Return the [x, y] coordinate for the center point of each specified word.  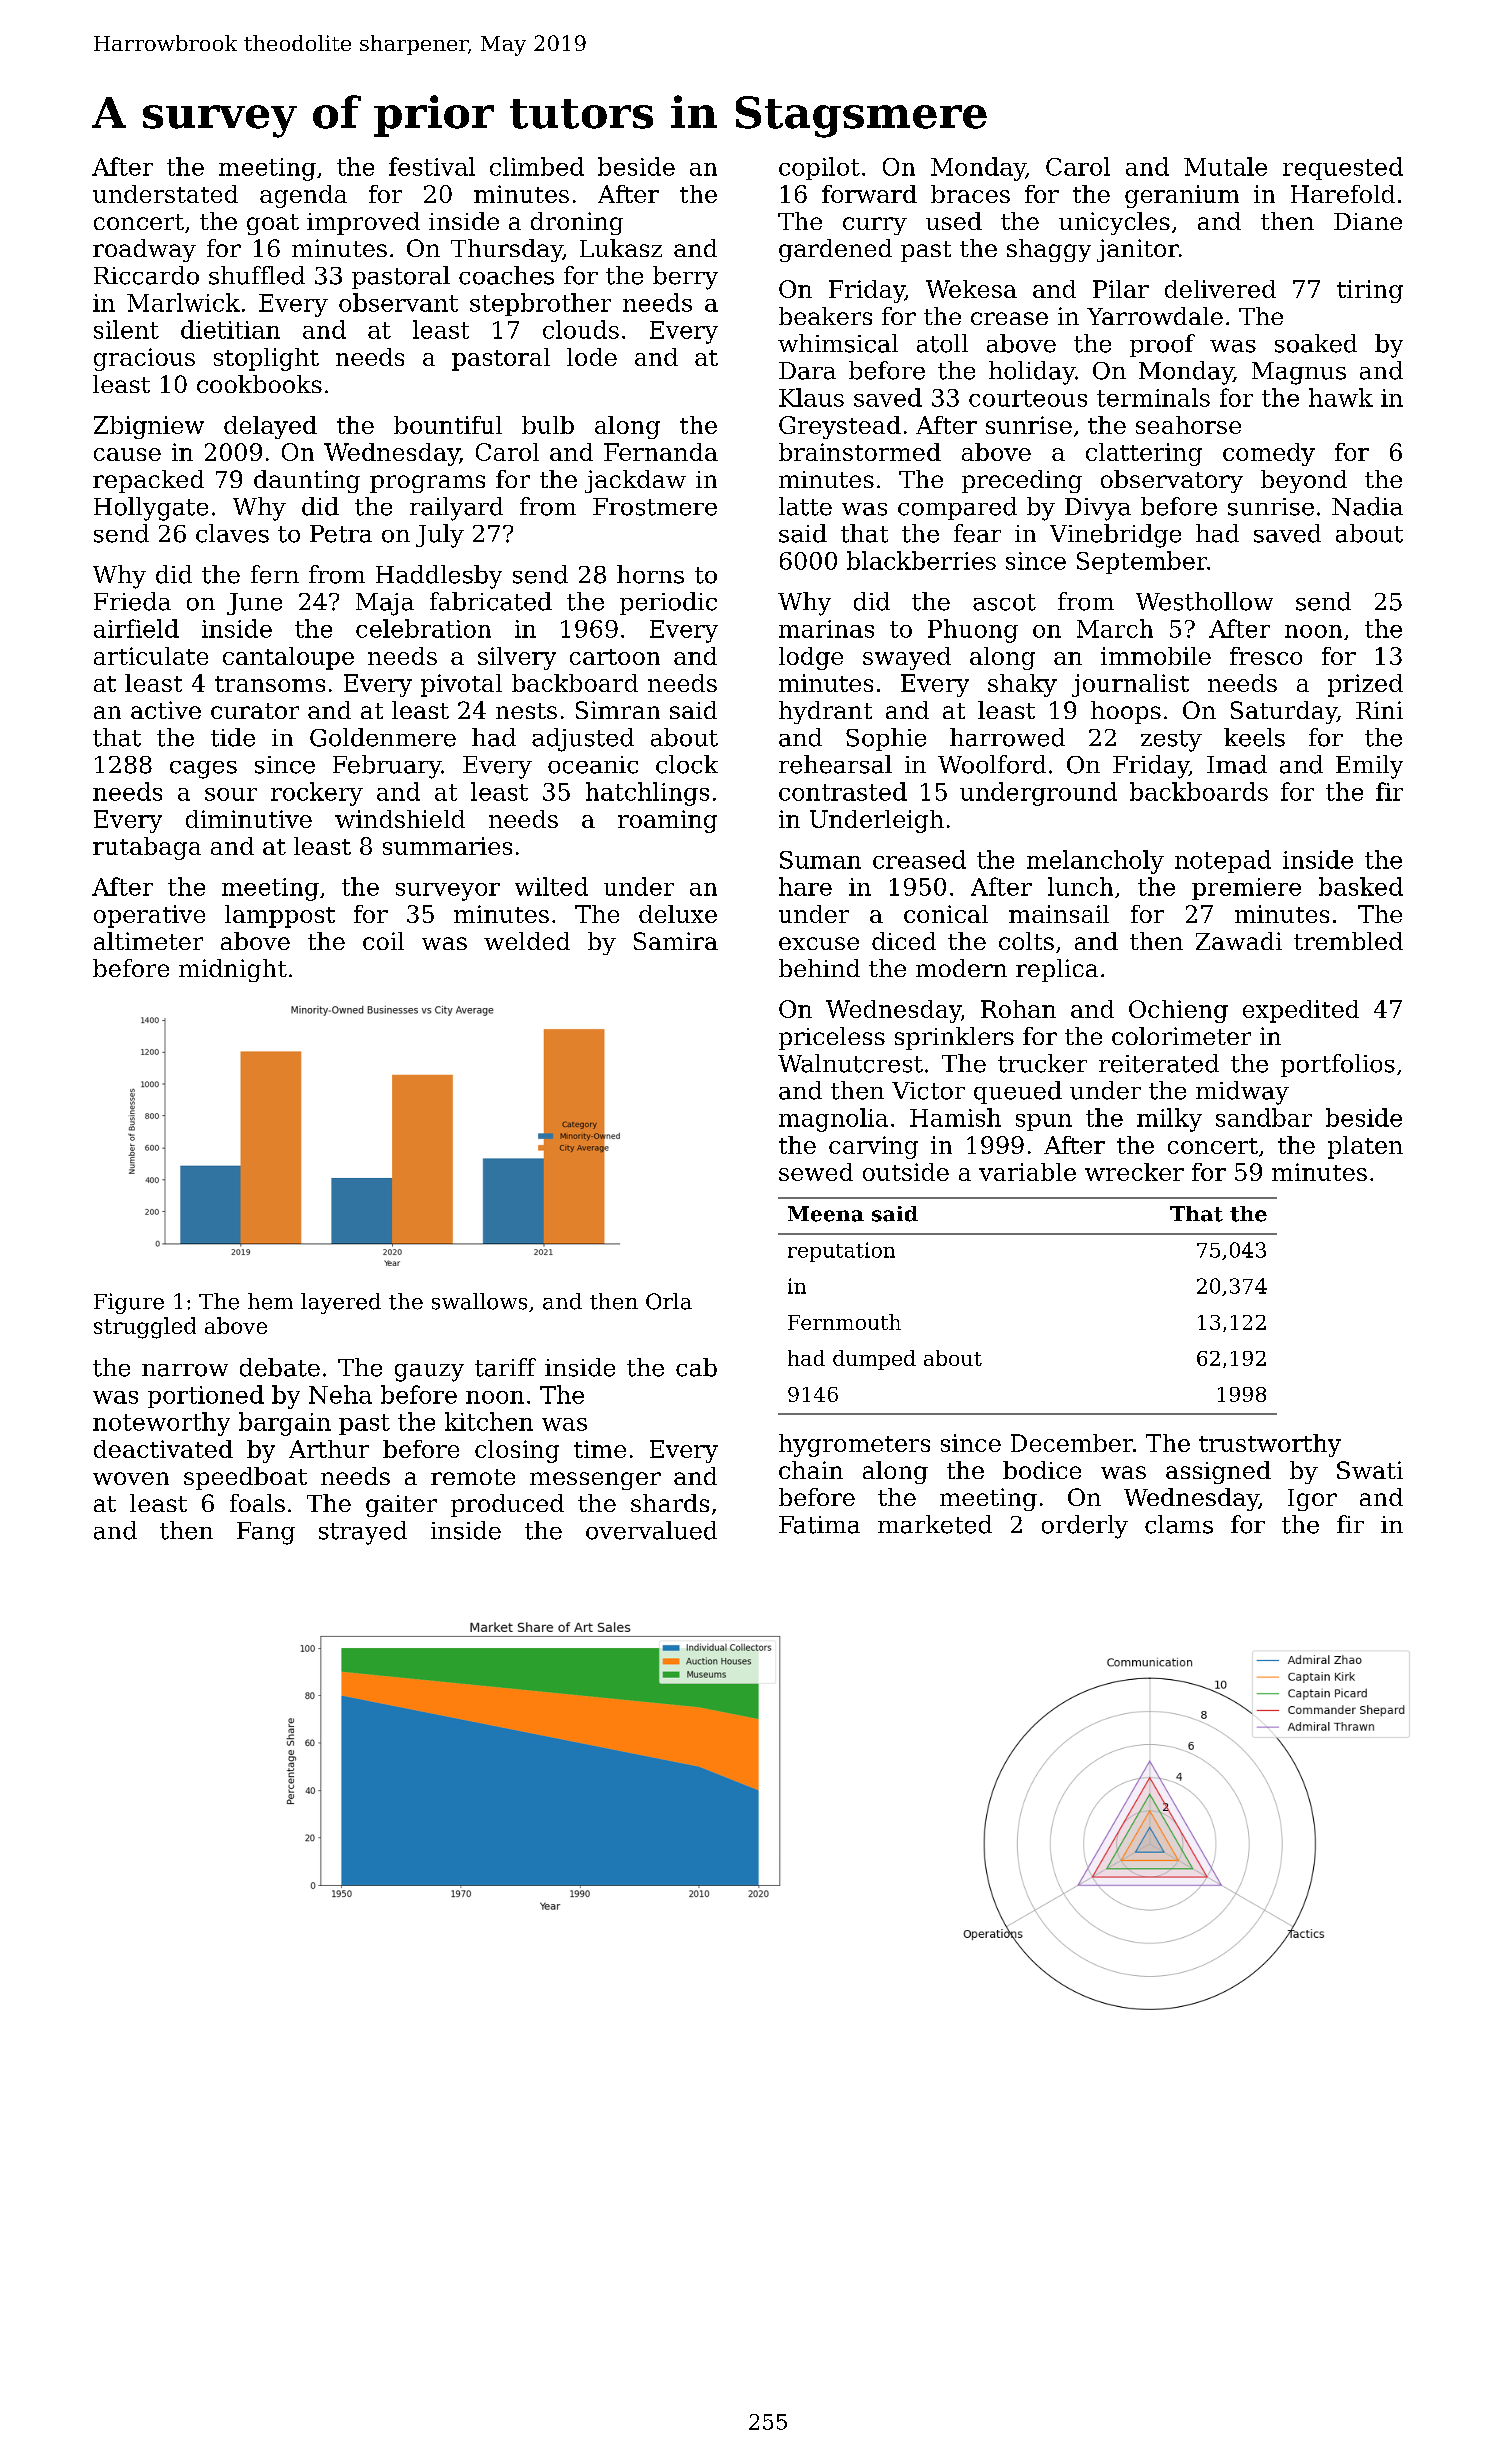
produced [507, 1505]
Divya [1098, 509]
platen [1365, 1147]
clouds [581, 329]
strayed [363, 1533]
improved [363, 223]
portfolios [1338, 1065]
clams [1179, 1524]
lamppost [280, 916]
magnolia [833, 1120]
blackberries [921, 560]
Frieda [132, 601]
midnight [233, 970]
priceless [832, 1038]
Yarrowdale [1155, 316]
